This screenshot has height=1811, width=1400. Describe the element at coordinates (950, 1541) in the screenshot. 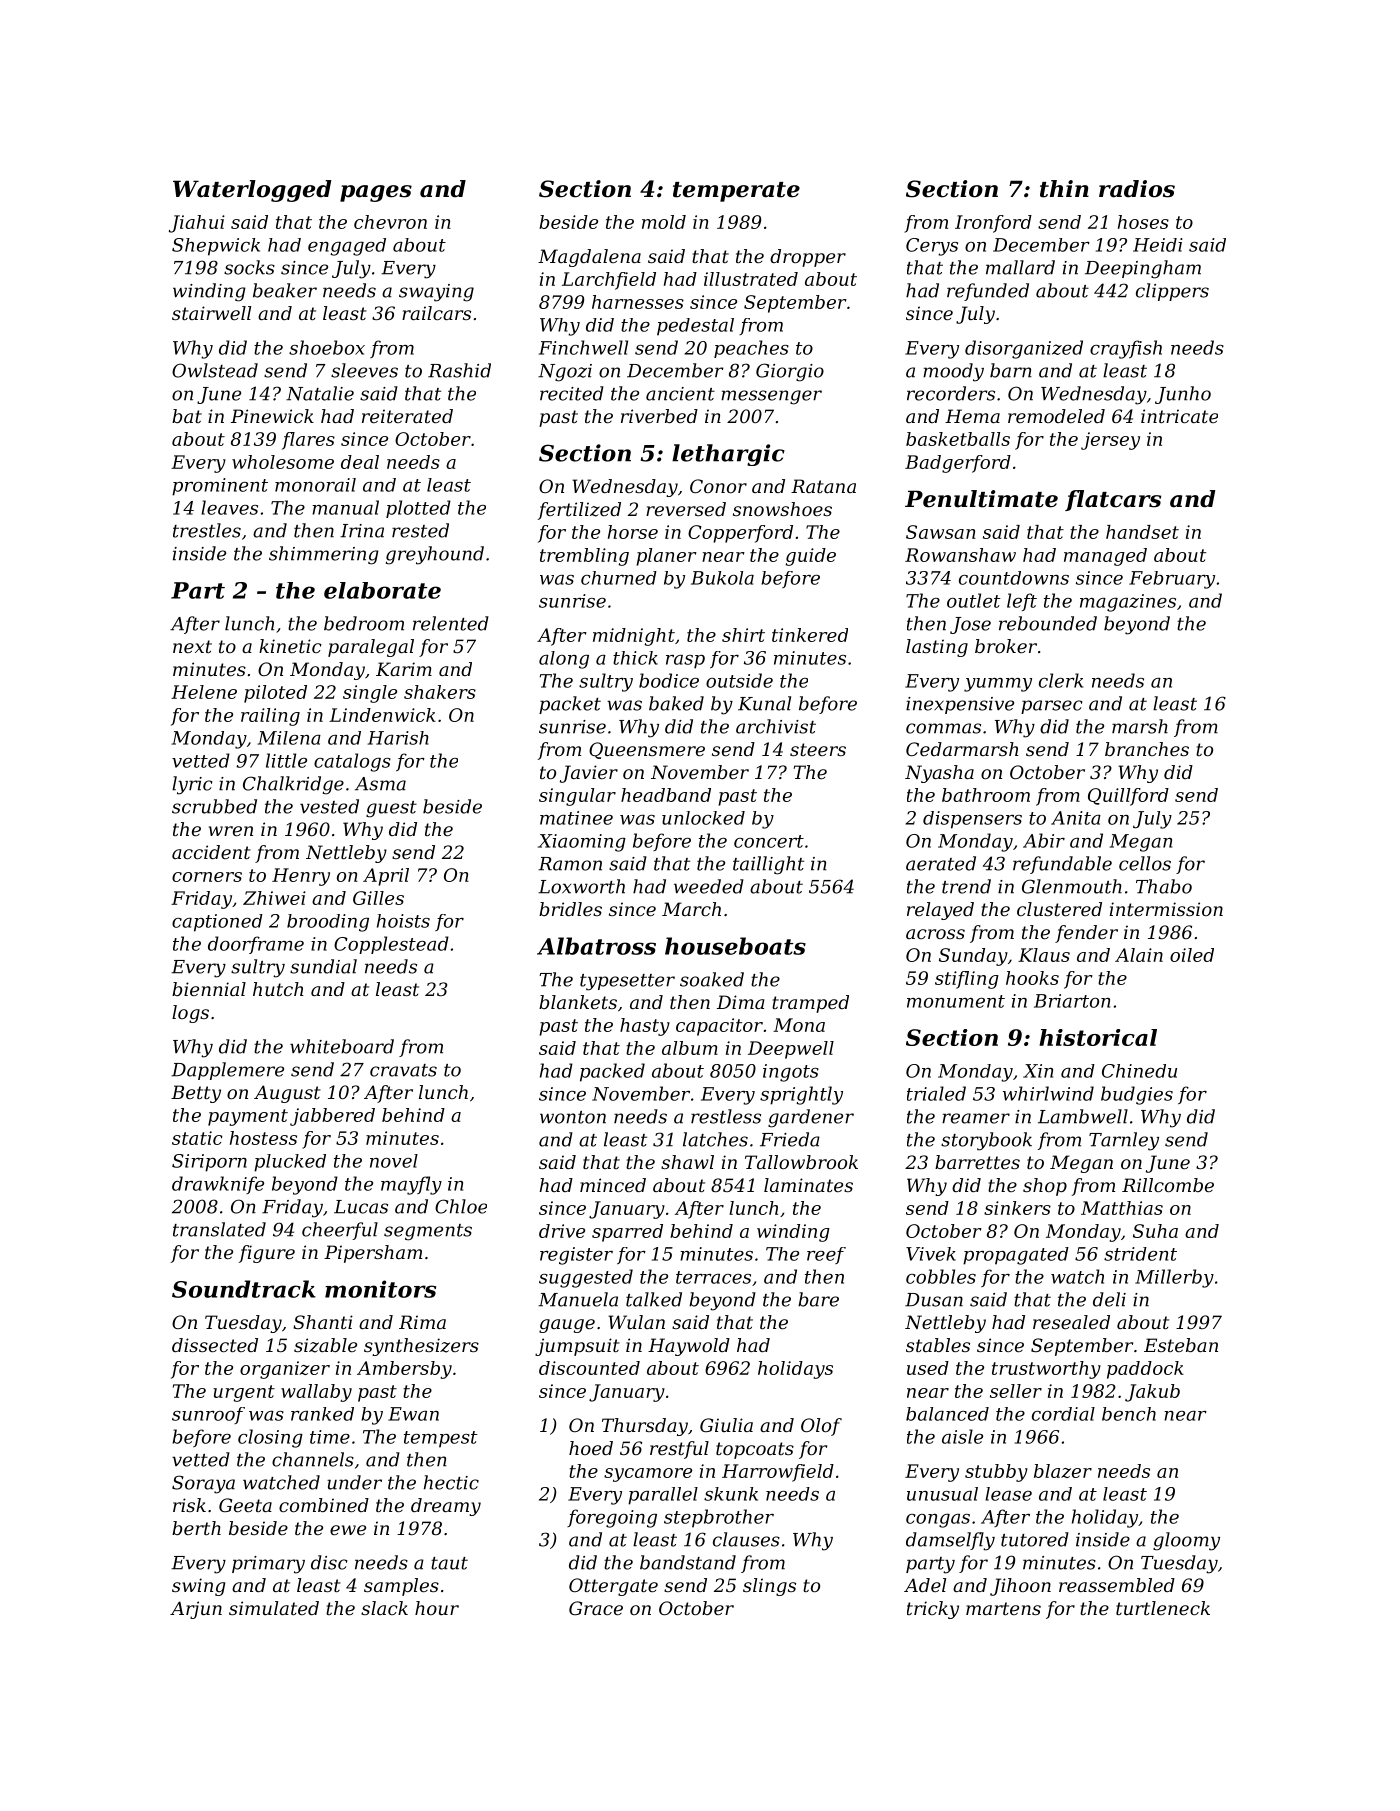

I see `damselfly` at that location.
